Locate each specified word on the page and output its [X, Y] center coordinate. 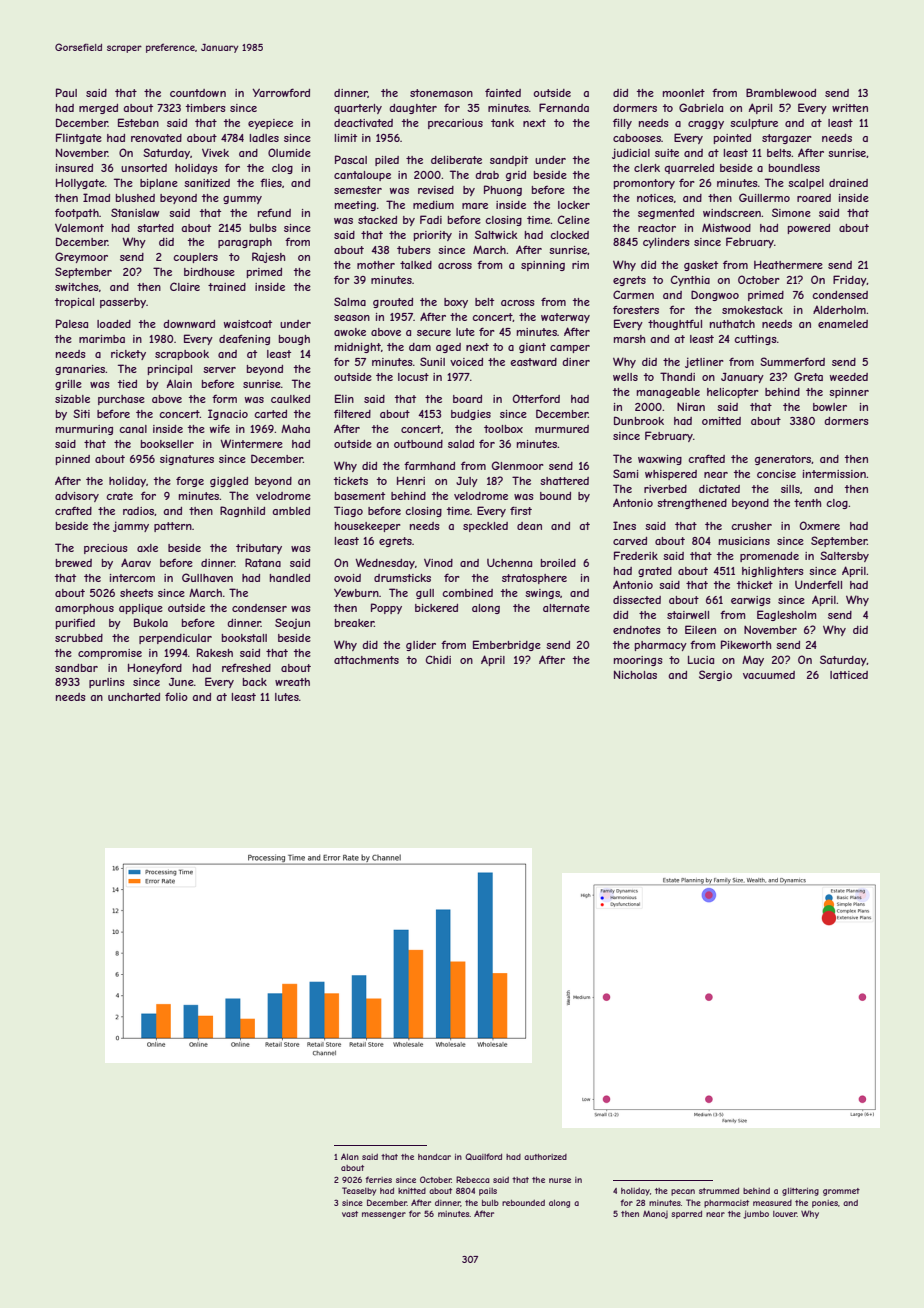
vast [350, 1214]
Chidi [438, 659]
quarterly [358, 109]
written [850, 108]
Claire [185, 286]
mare [475, 206]
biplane [159, 184]
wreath [292, 682]
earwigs [751, 601]
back [255, 682]
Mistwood [726, 227]
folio [176, 696]
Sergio [715, 675]
